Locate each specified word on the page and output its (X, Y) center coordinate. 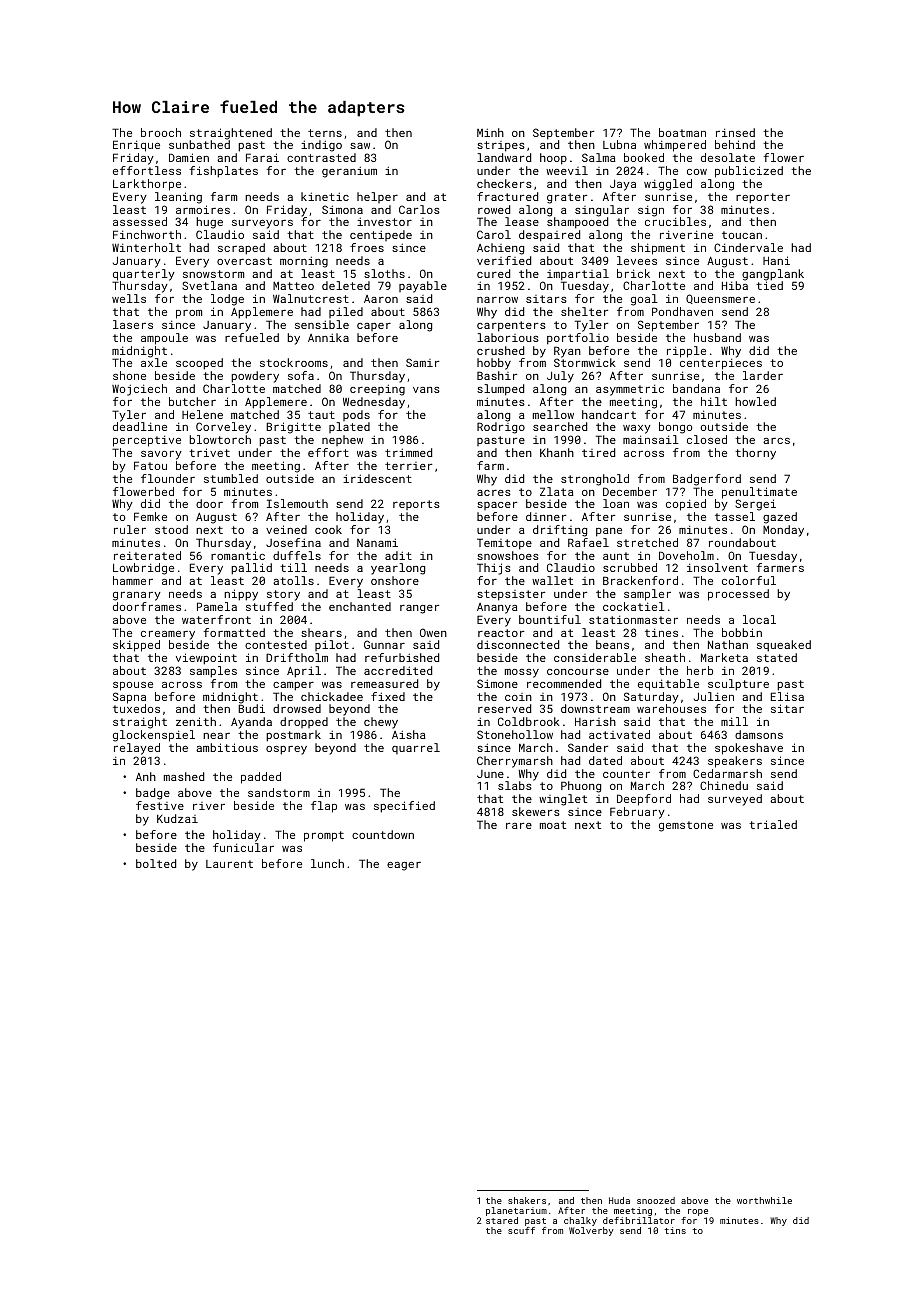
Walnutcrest (311, 298)
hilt (714, 401)
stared (502, 1220)
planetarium (516, 1211)
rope (698, 1212)
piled (346, 312)
